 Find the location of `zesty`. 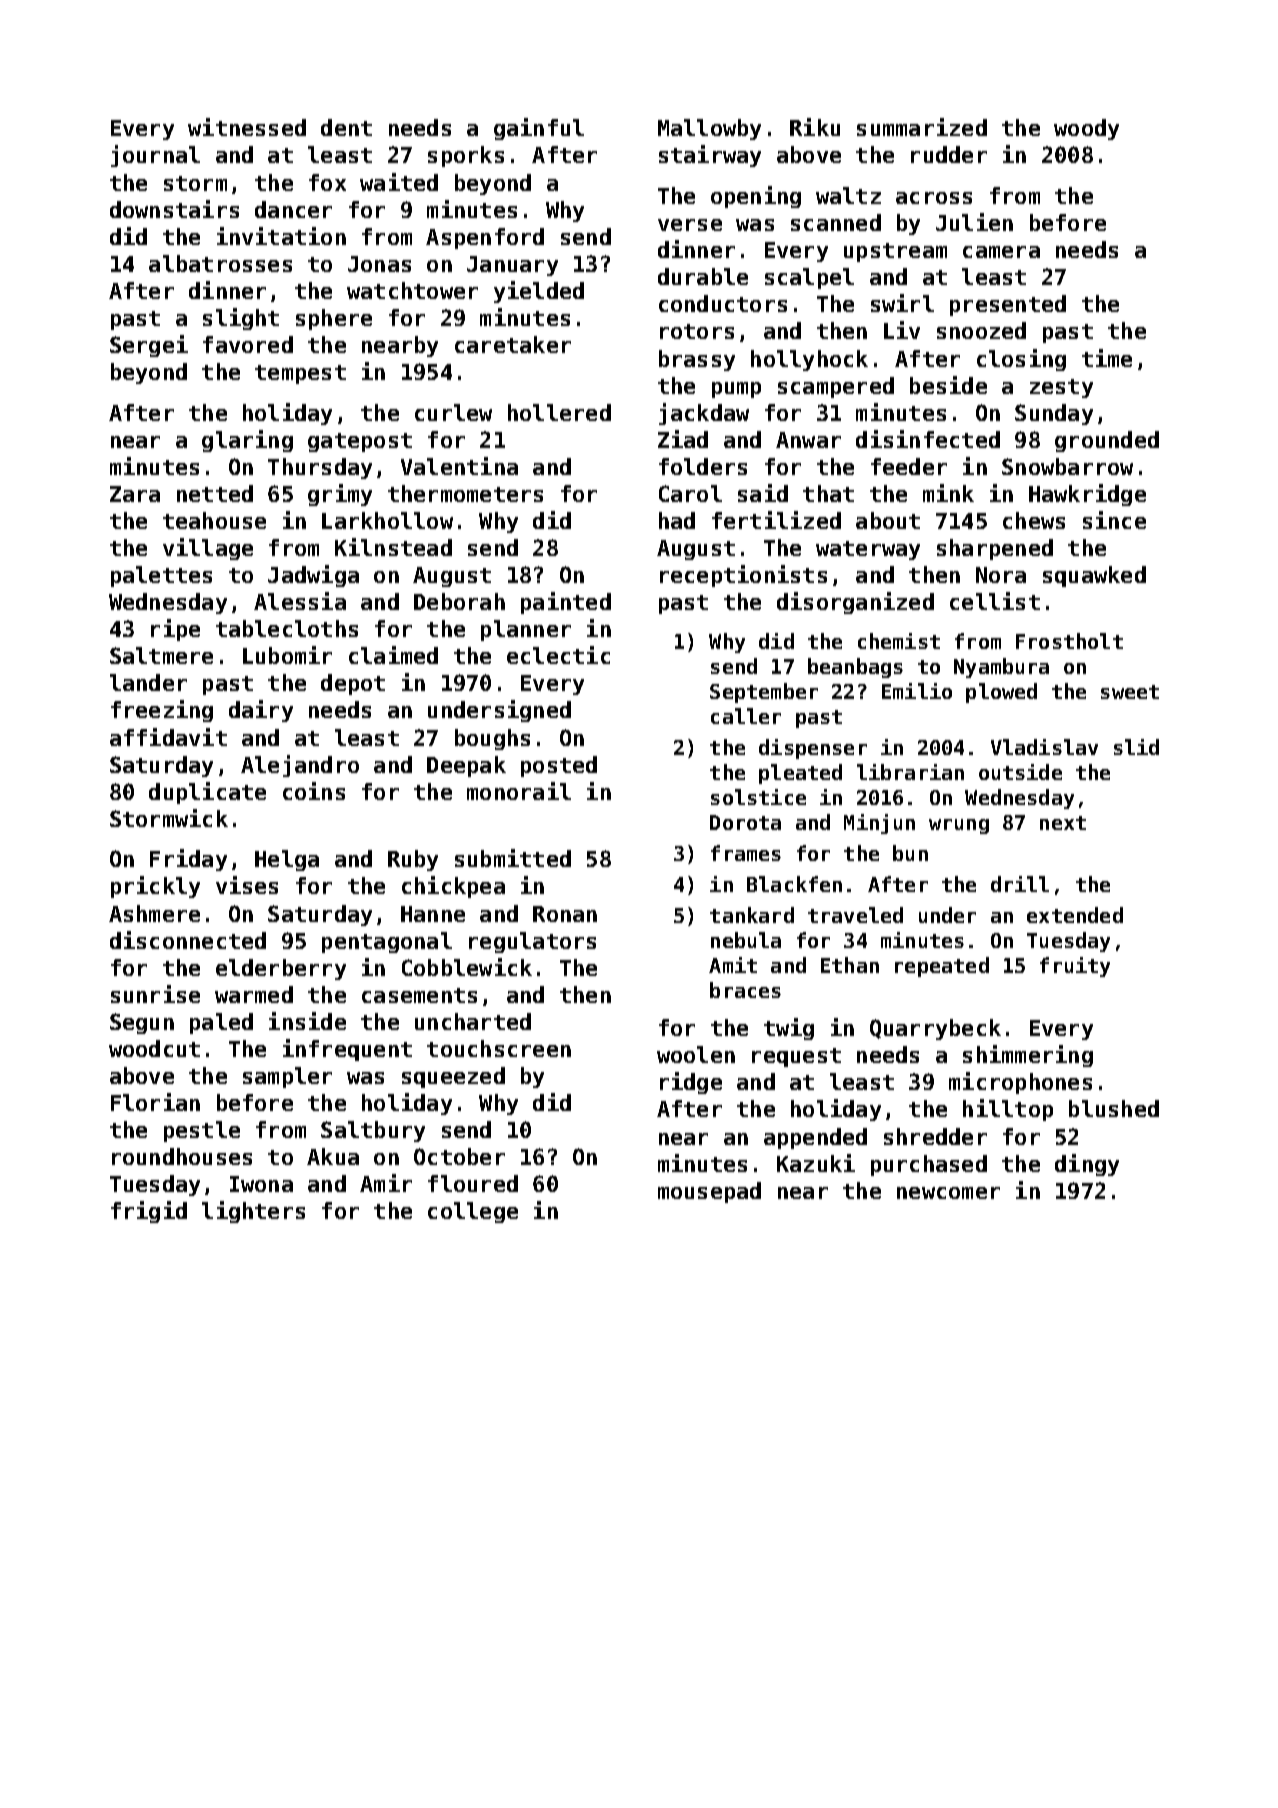

zesty is located at coordinates (1061, 388).
